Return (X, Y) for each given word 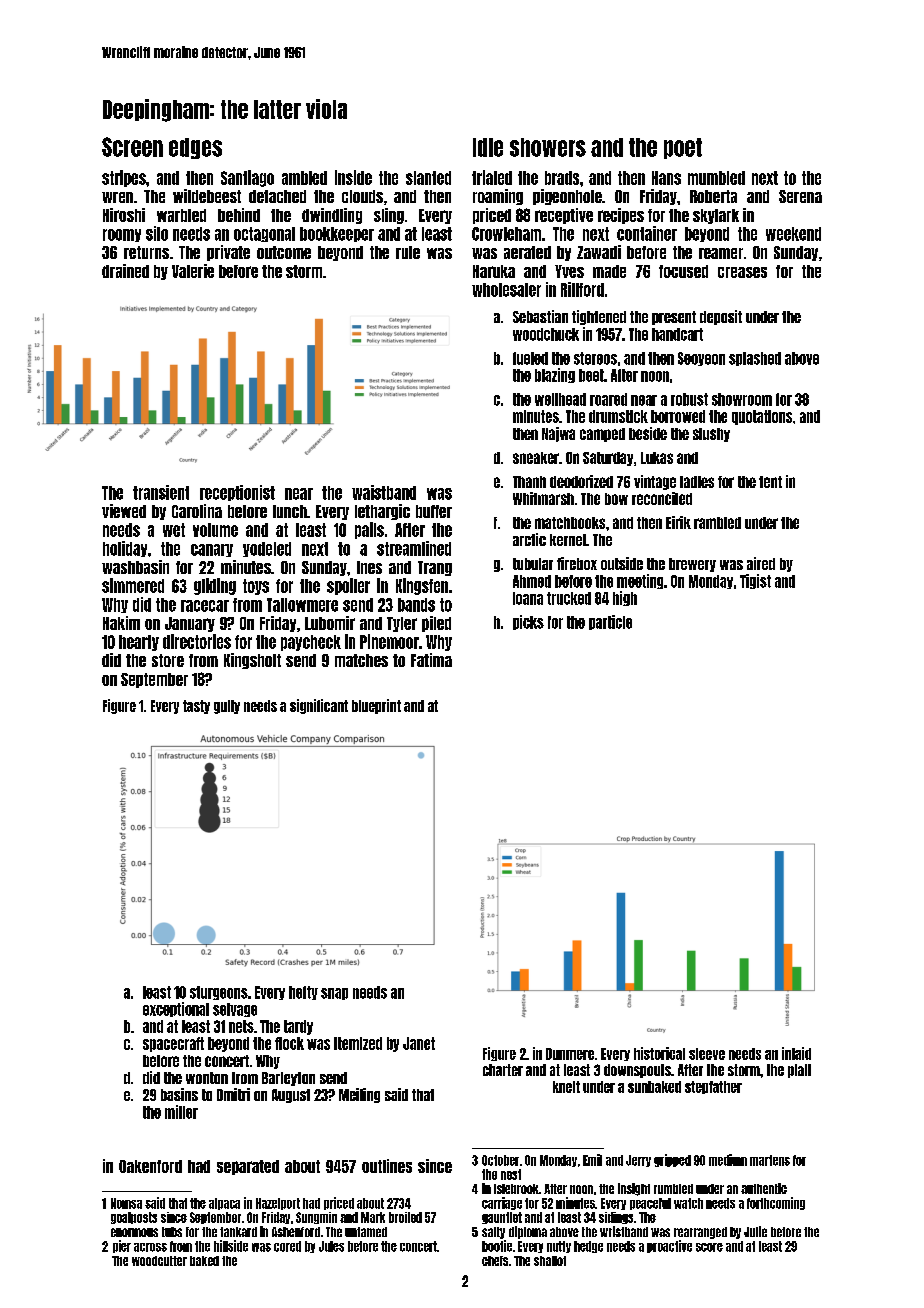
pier (122, 1246)
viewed (124, 511)
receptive (564, 216)
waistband (384, 492)
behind (239, 215)
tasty (196, 707)
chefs (495, 1261)
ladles (697, 482)
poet (683, 148)
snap (334, 994)
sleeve (707, 1054)
